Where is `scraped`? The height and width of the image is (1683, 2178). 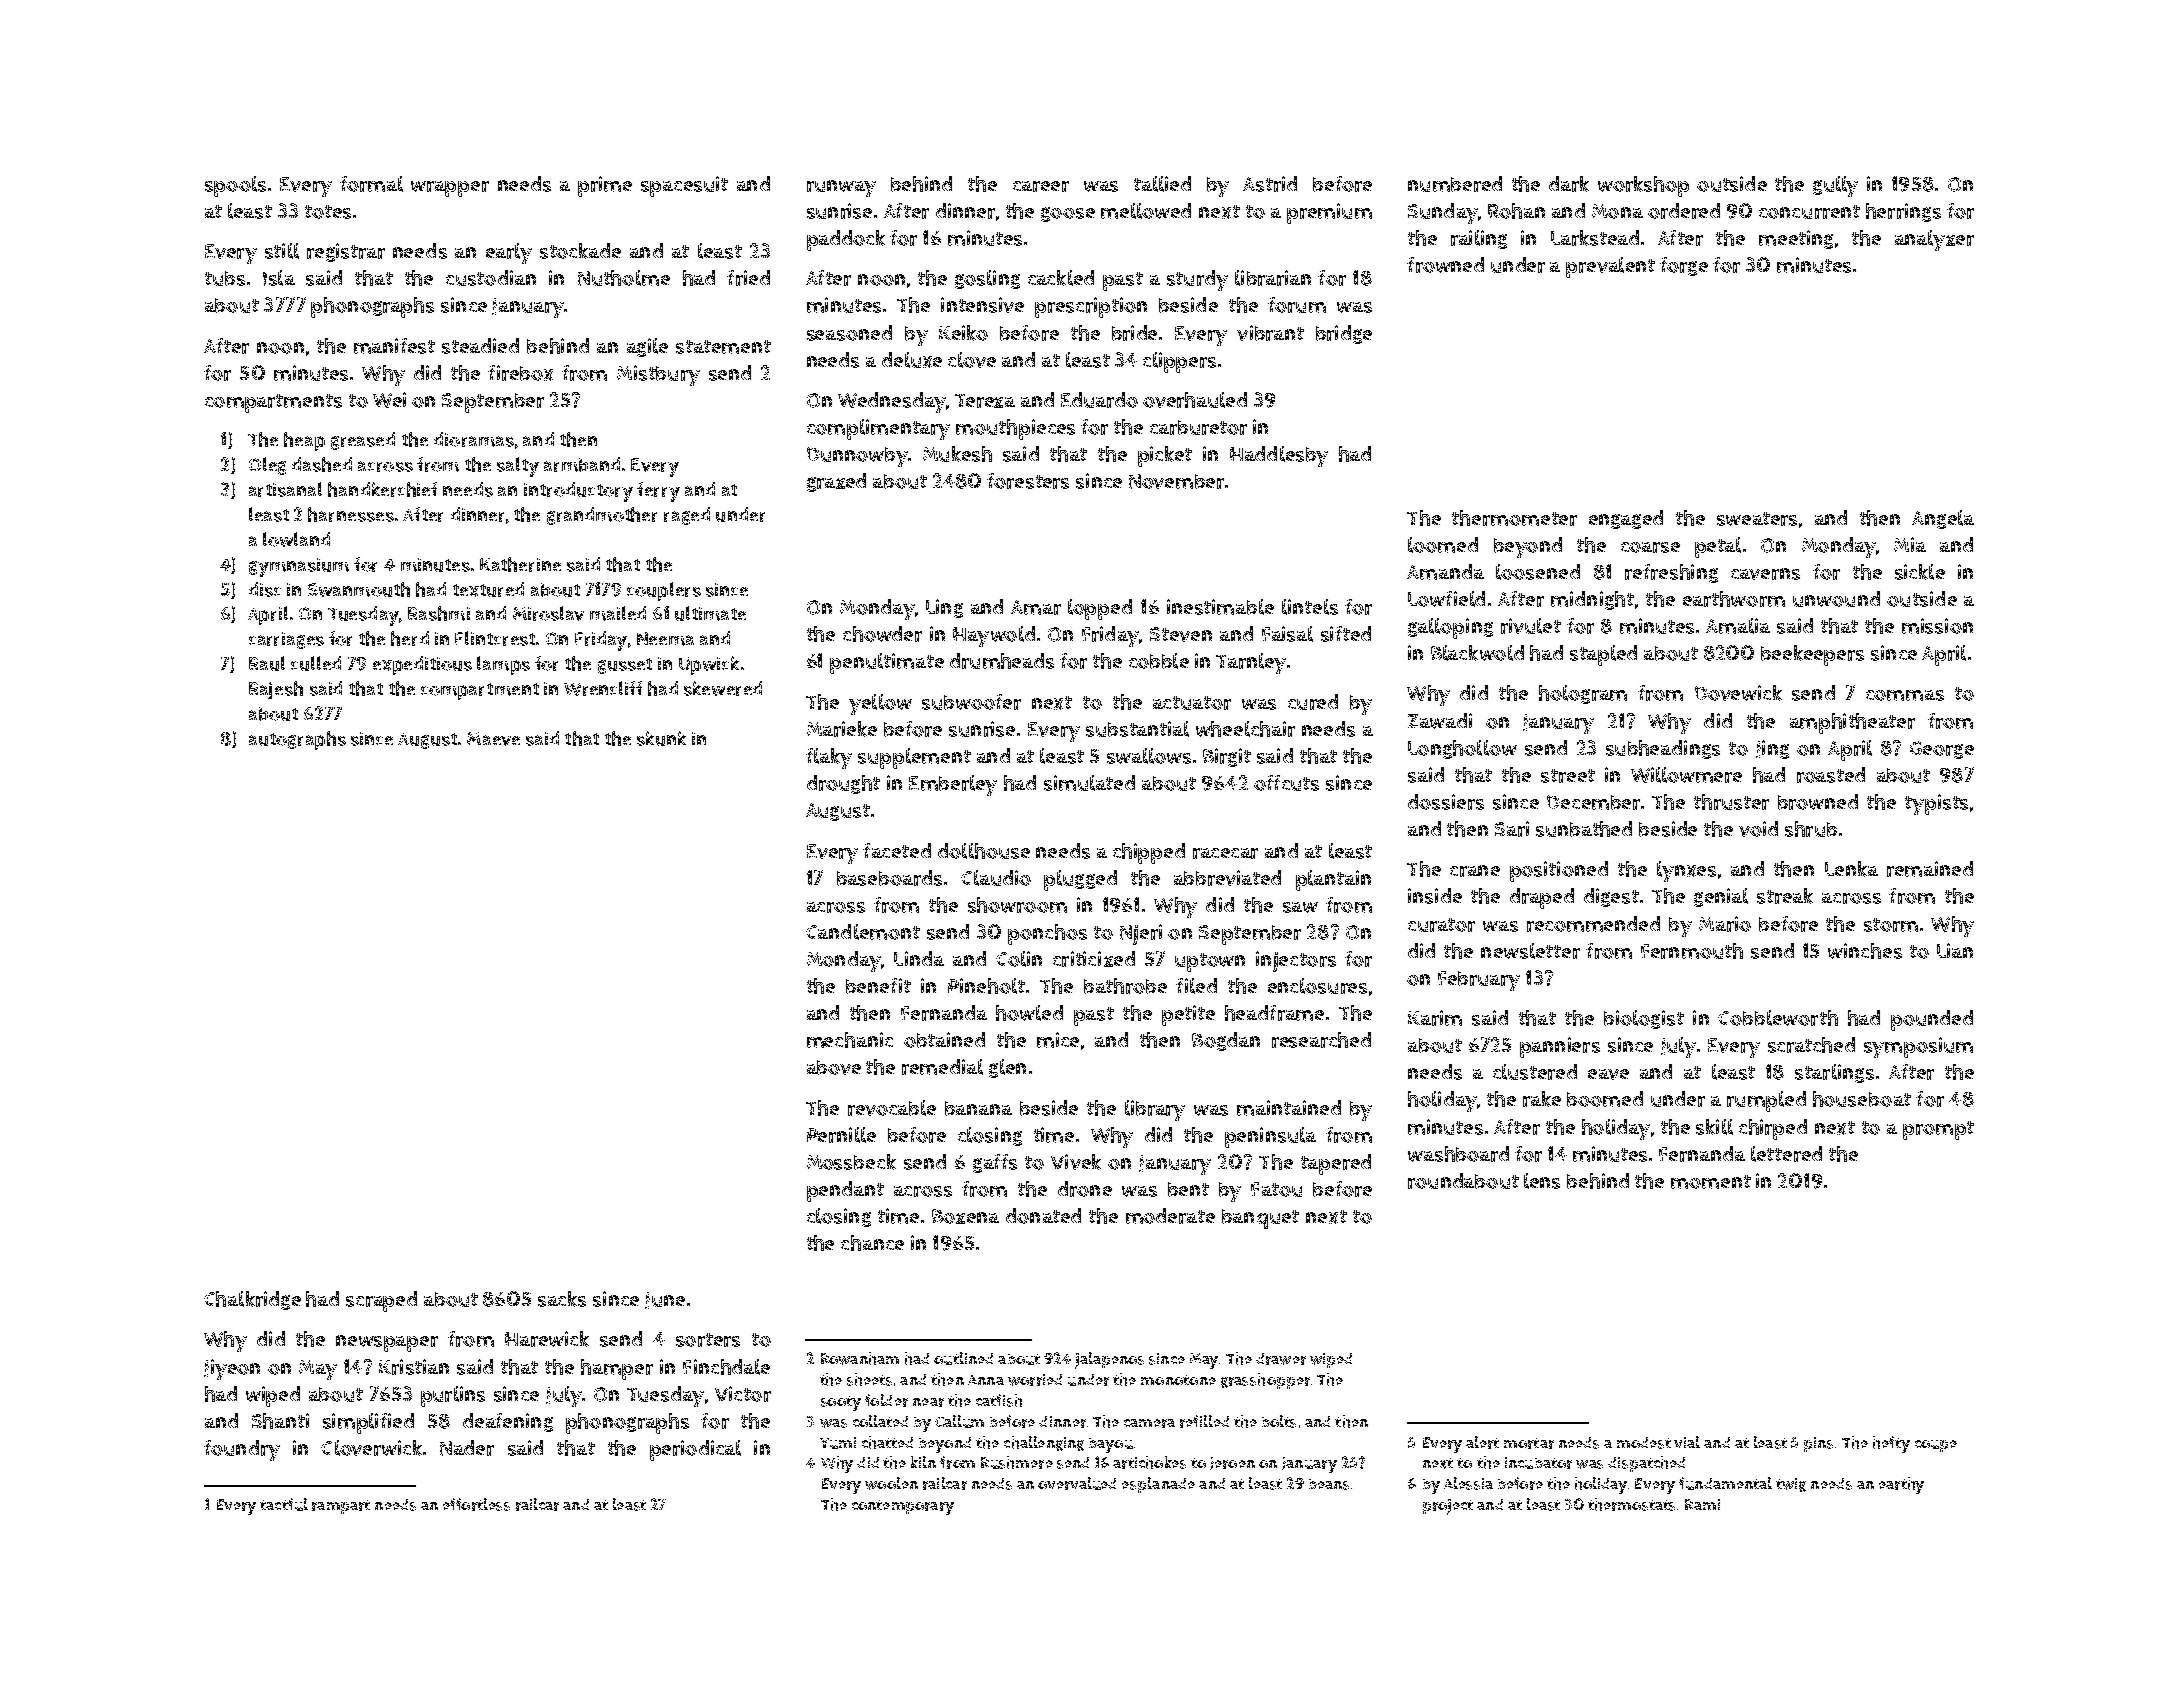 scraped is located at coordinates (381, 1301).
